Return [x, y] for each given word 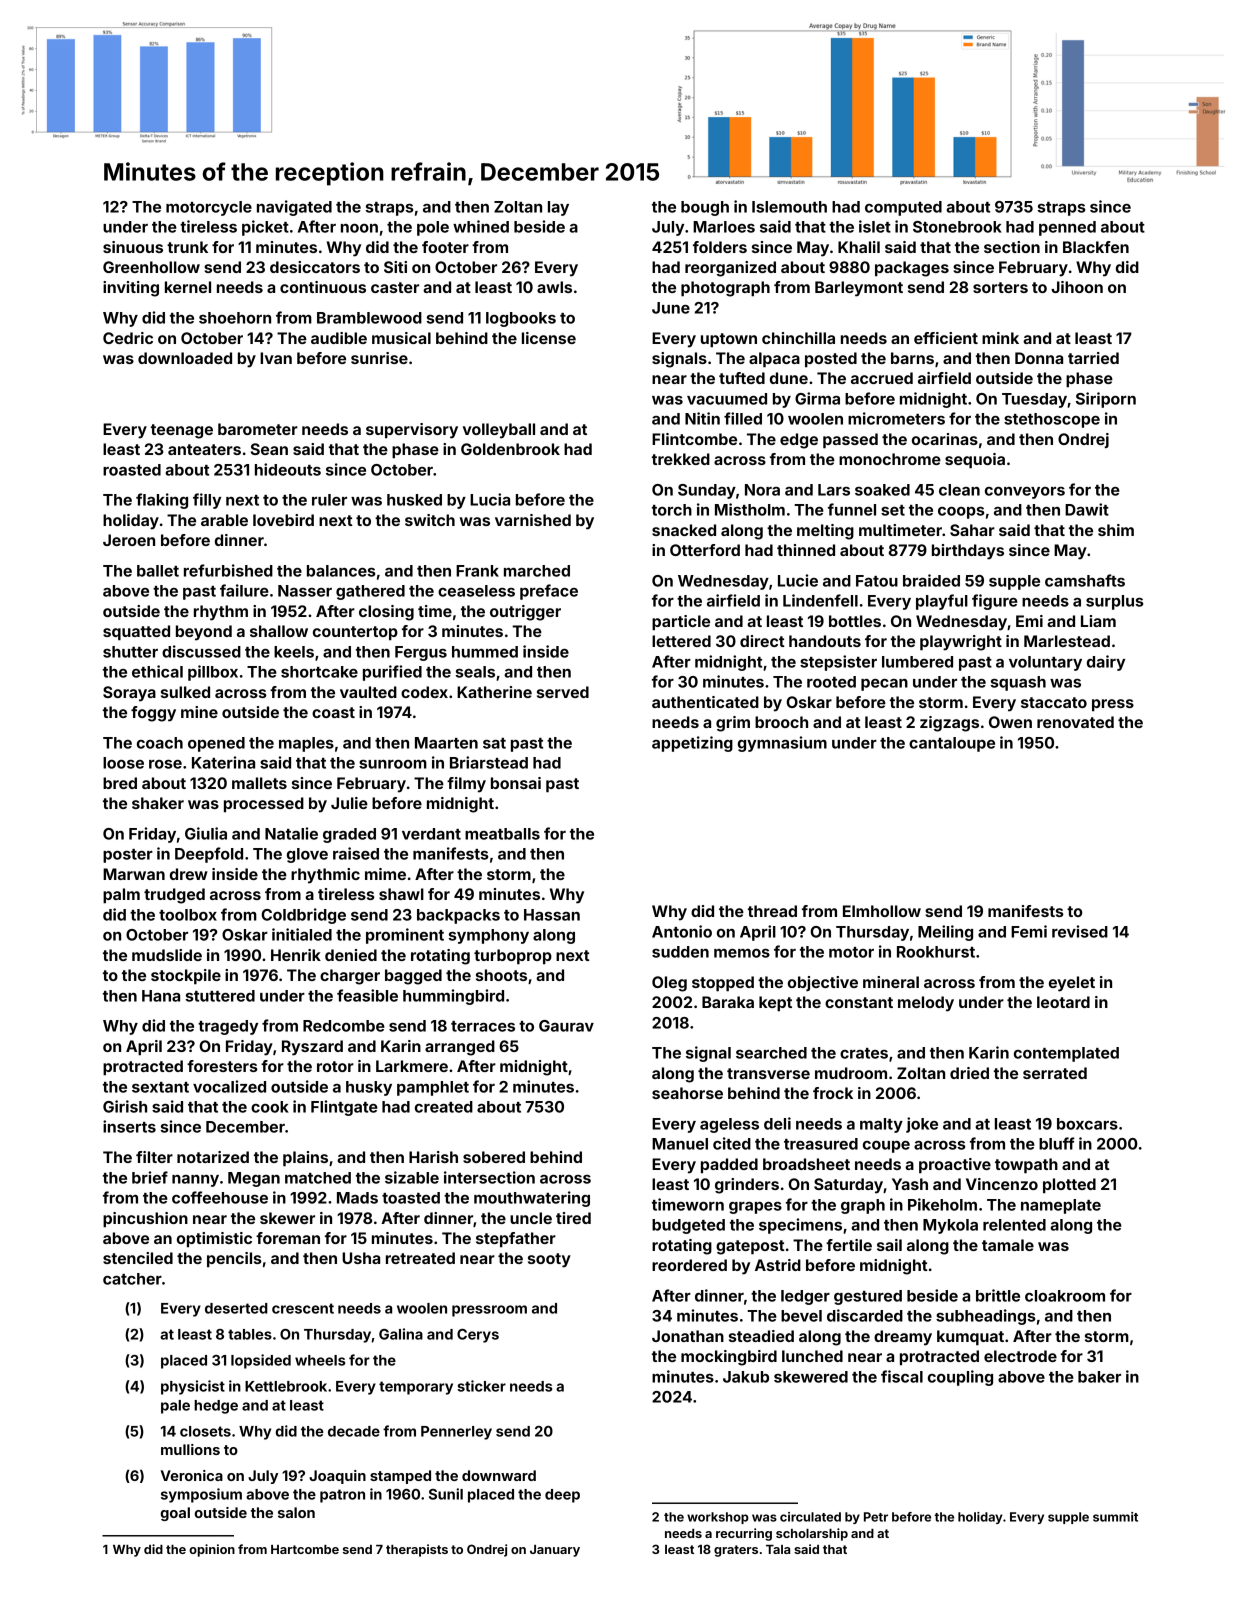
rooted [831, 682]
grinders [747, 1186]
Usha [361, 1258]
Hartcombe [305, 1549]
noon [359, 228]
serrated [1055, 1073]
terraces [483, 1026]
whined [481, 226]
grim [733, 724]
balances [341, 571]
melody [926, 1004]
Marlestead [1067, 641]
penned [1067, 228]
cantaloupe [952, 744]
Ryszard [312, 1048]
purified [392, 673]
